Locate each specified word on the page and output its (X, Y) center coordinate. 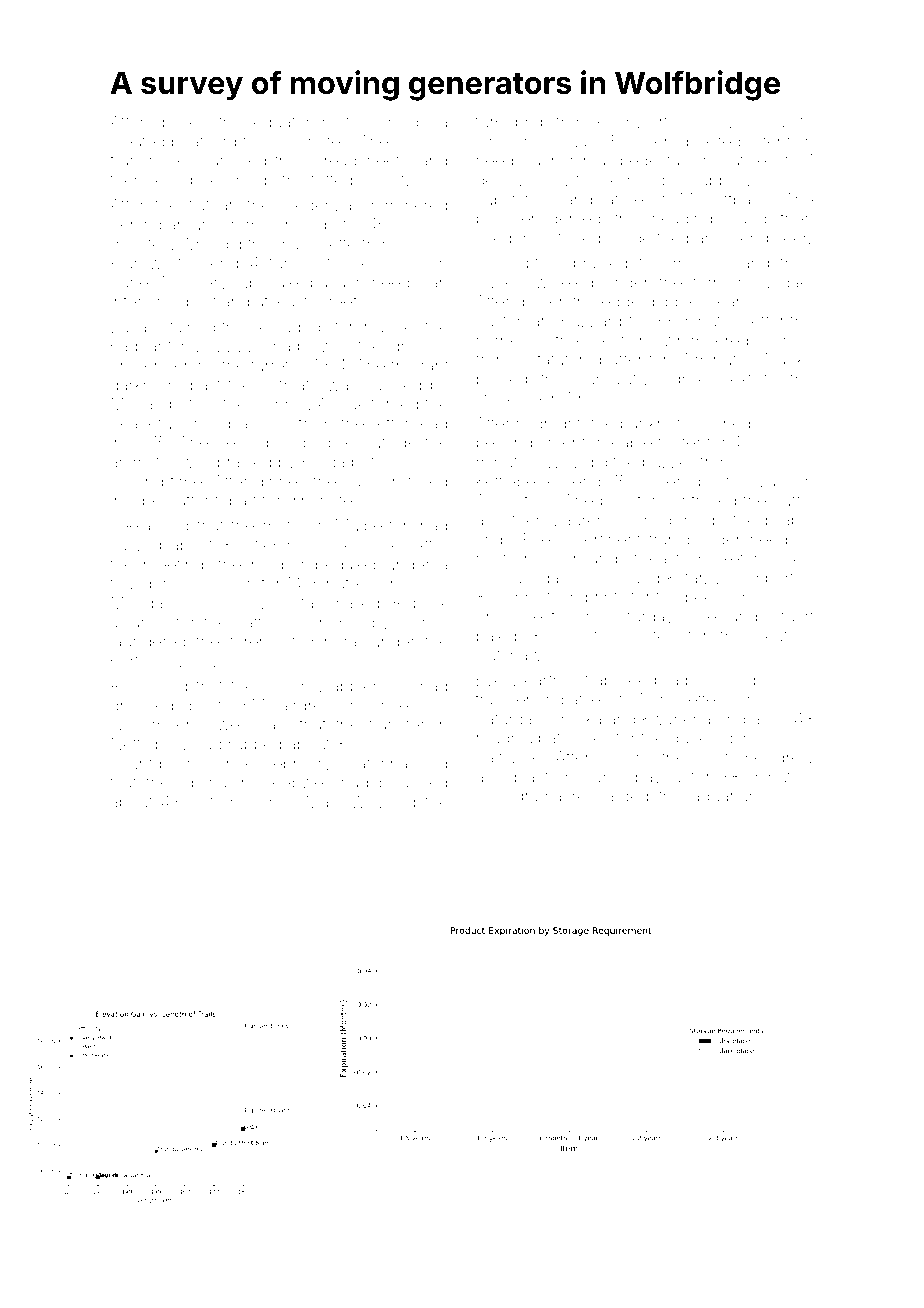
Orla (490, 141)
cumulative (618, 379)
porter (132, 663)
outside (390, 442)
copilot (192, 303)
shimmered (405, 205)
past (205, 387)
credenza (316, 205)
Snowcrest (516, 616)
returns (222, 802)
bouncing (720, 682)
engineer (774, 240)
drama (538, 796)
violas (772, 122)
